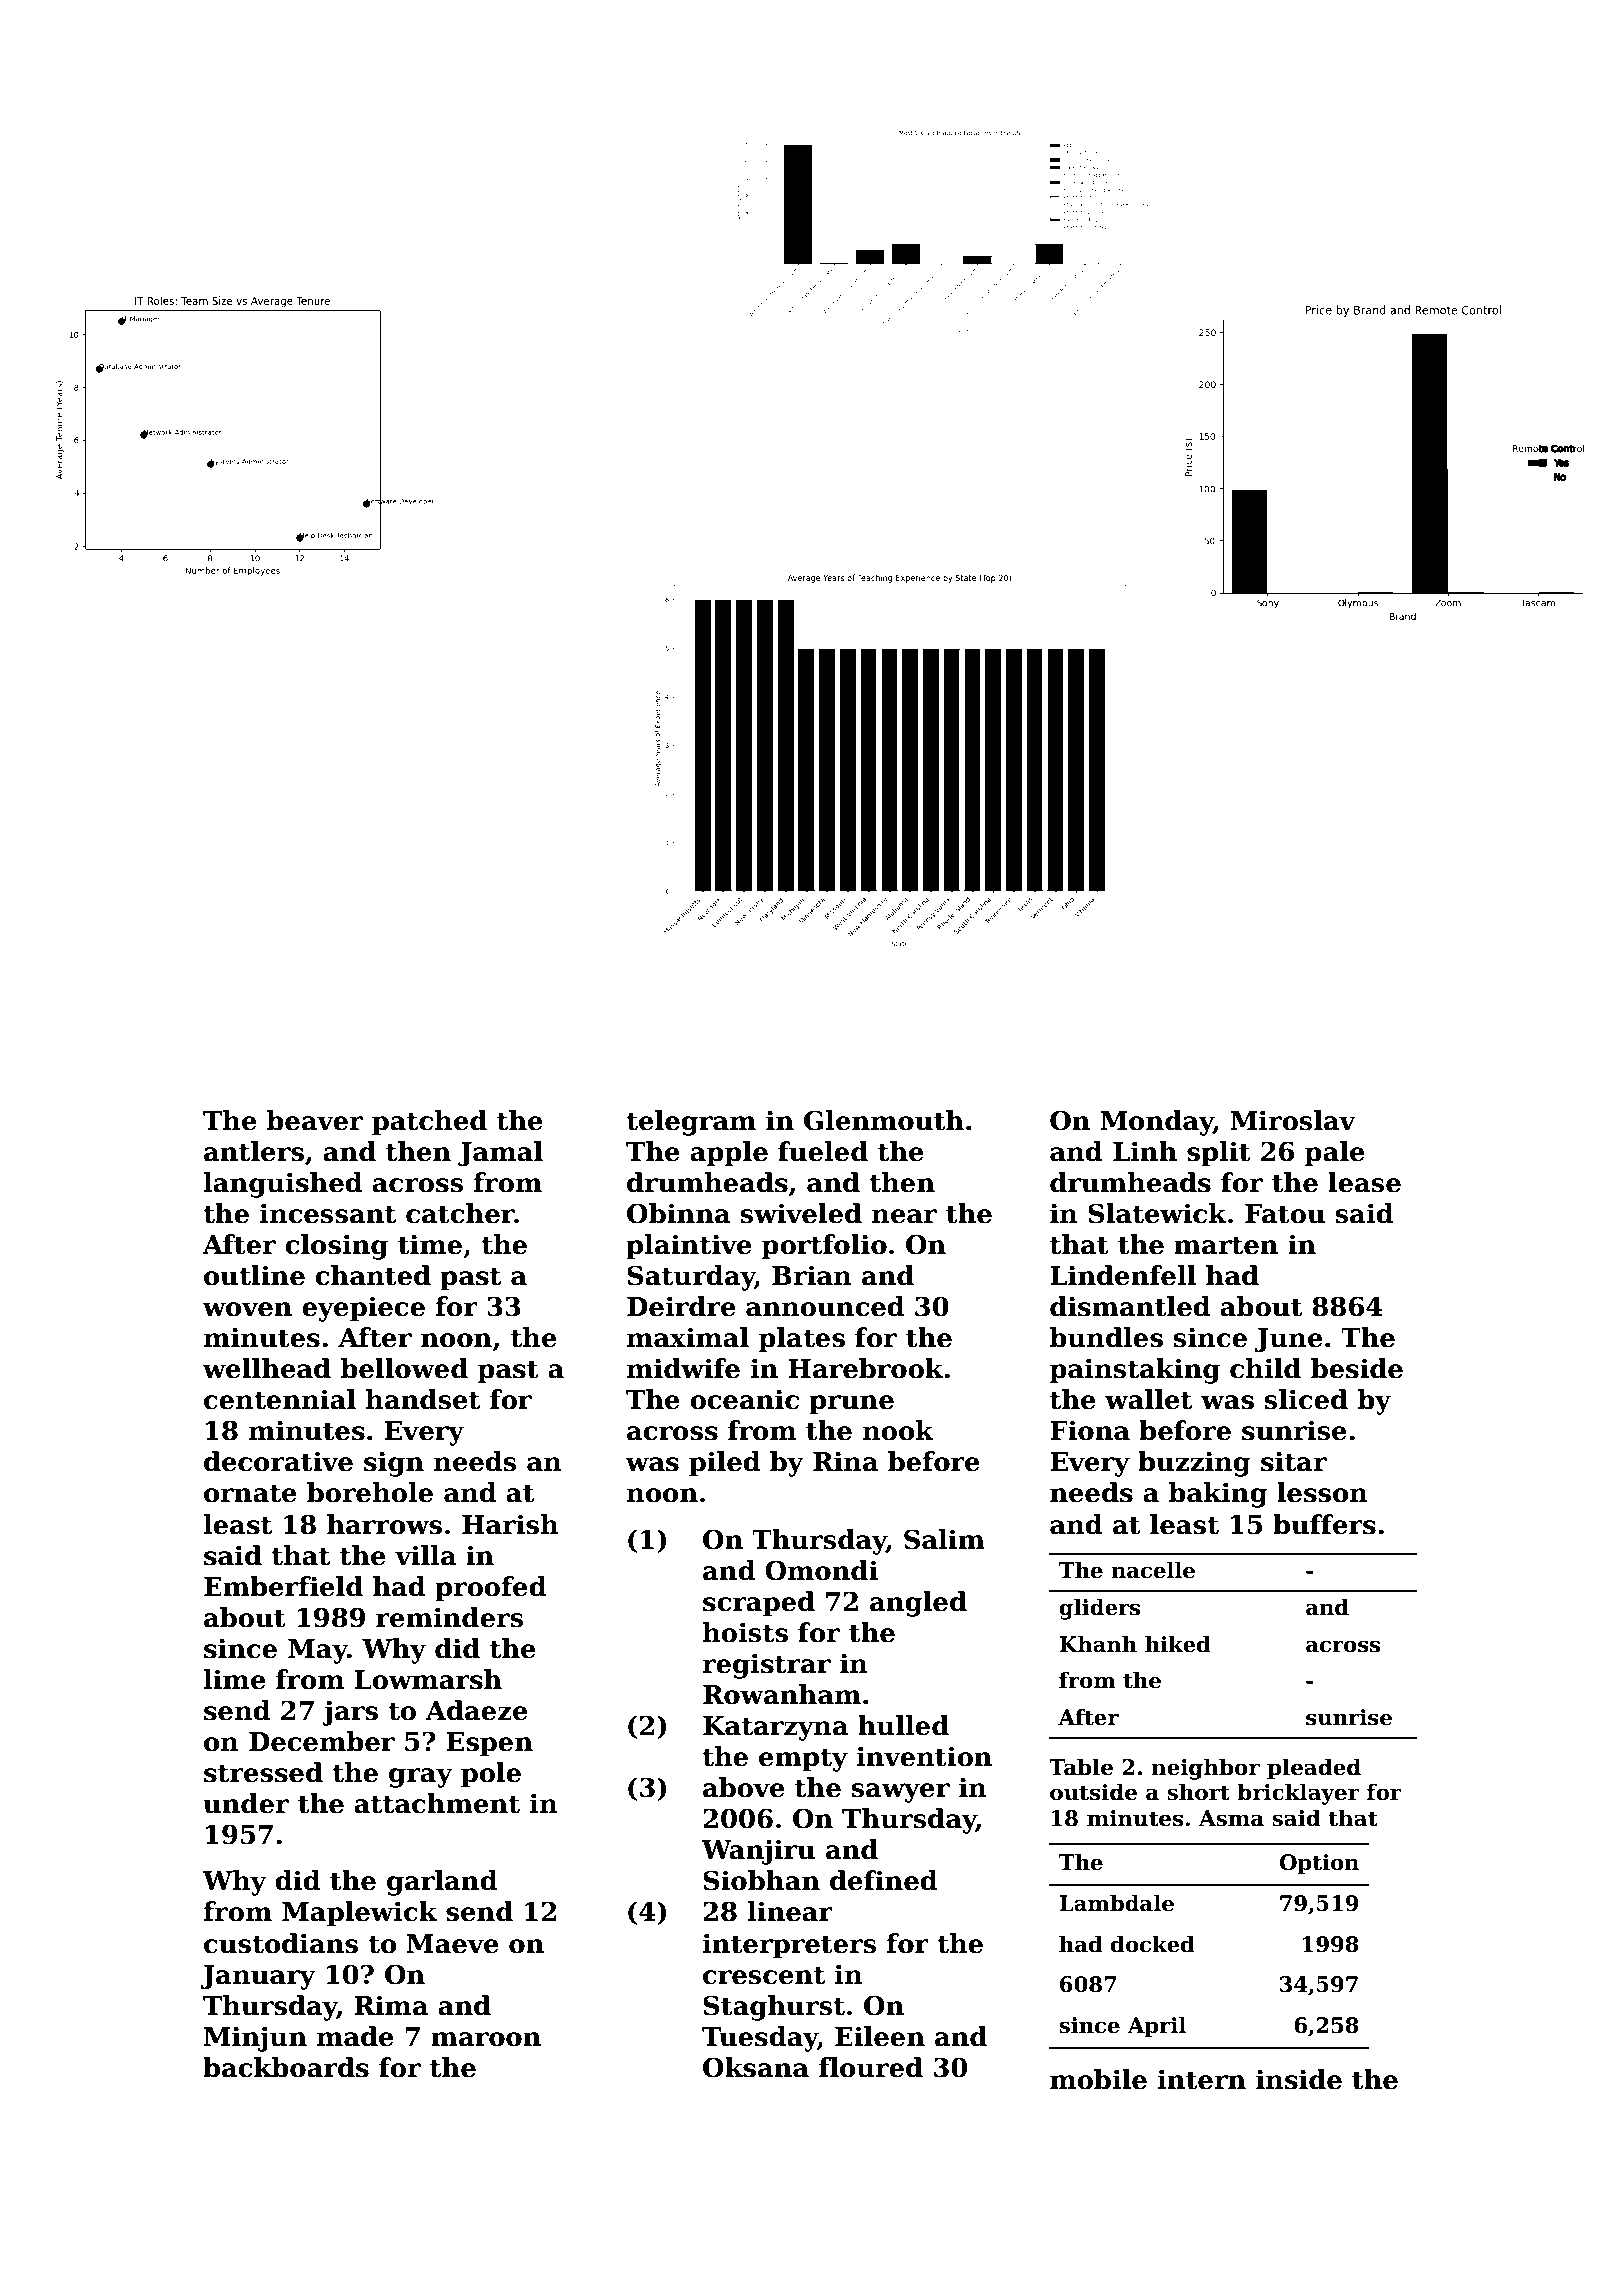  What do you see at coordinates (884, 1120) in the page?
I see `Glenmouth` at bounding box center [884, 1120].
